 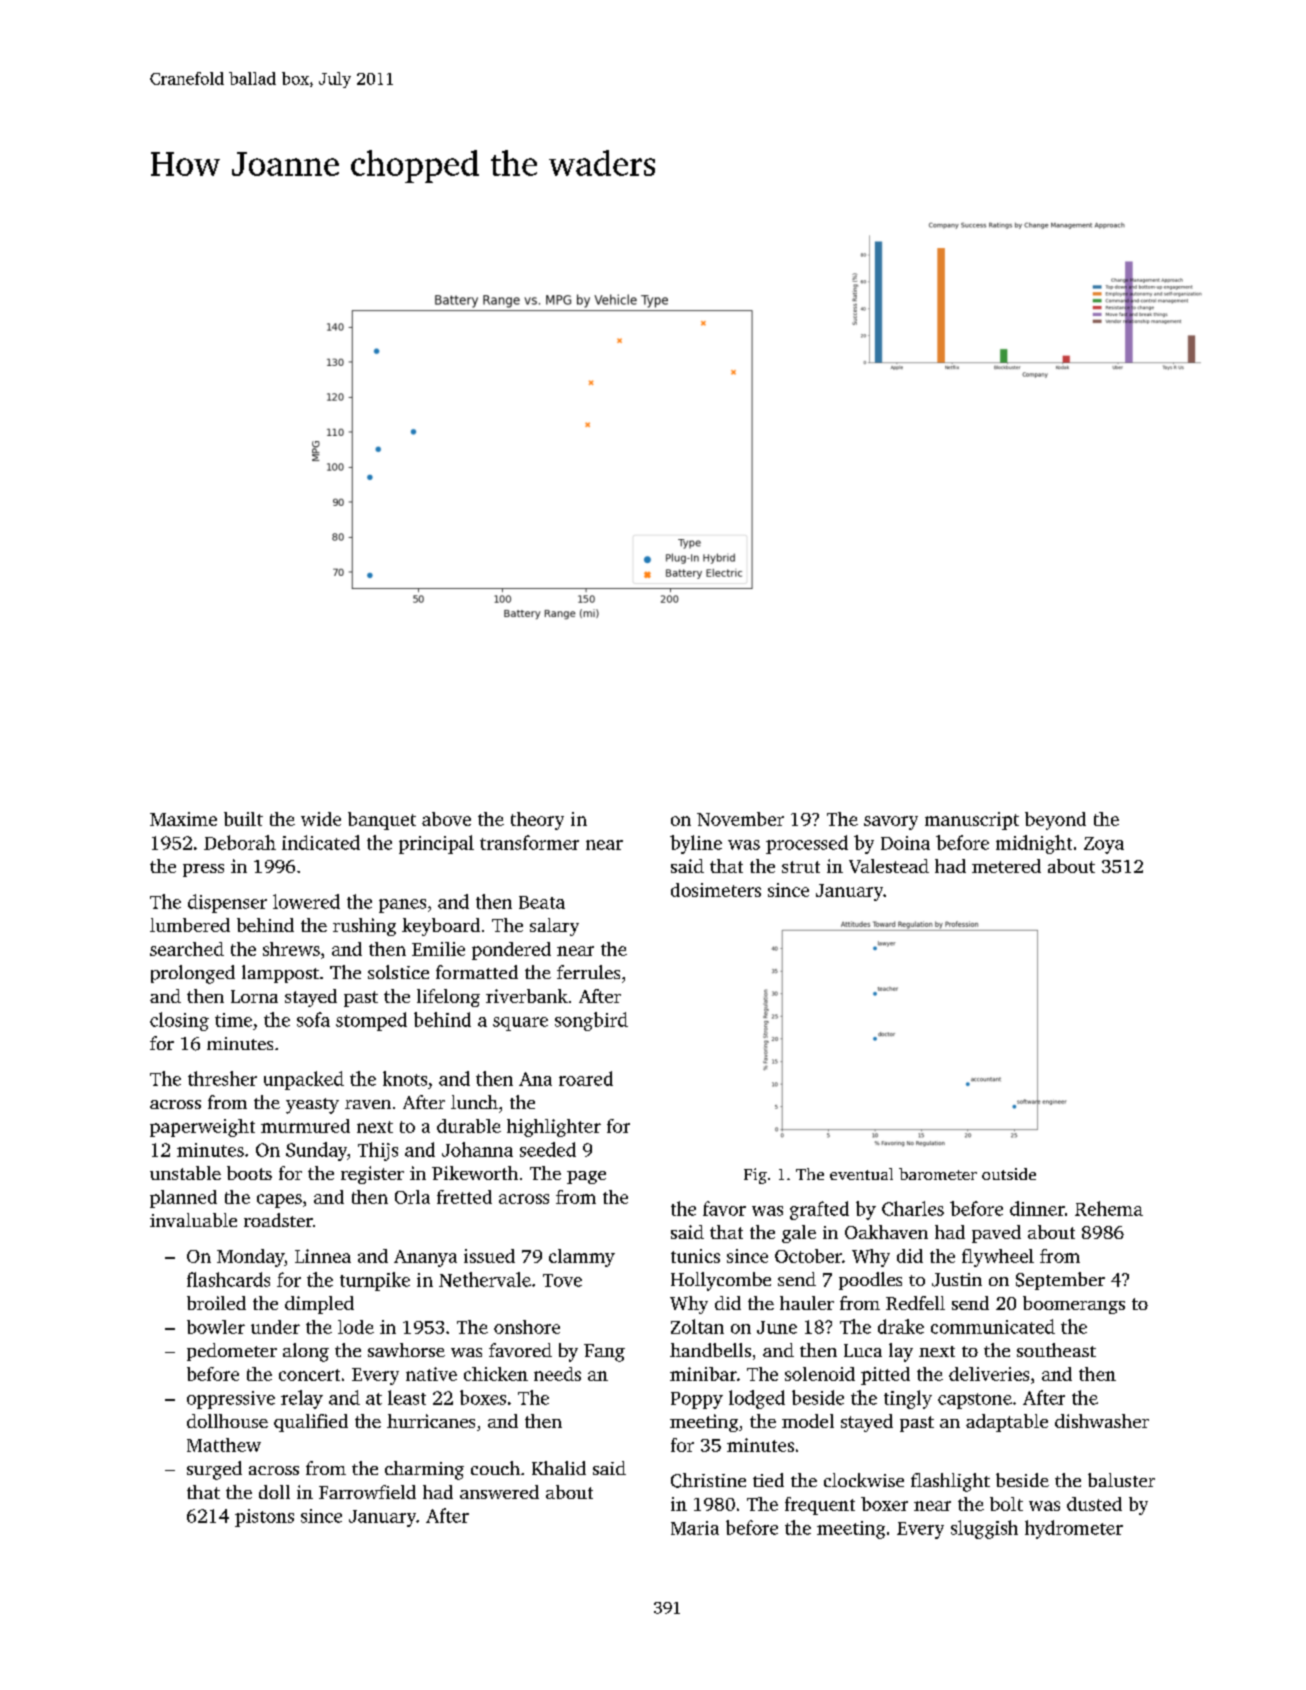 What do you see at coordinates (1006, 866) in the screenshot?
I see `metered` at bounding box center [1006, 866].
